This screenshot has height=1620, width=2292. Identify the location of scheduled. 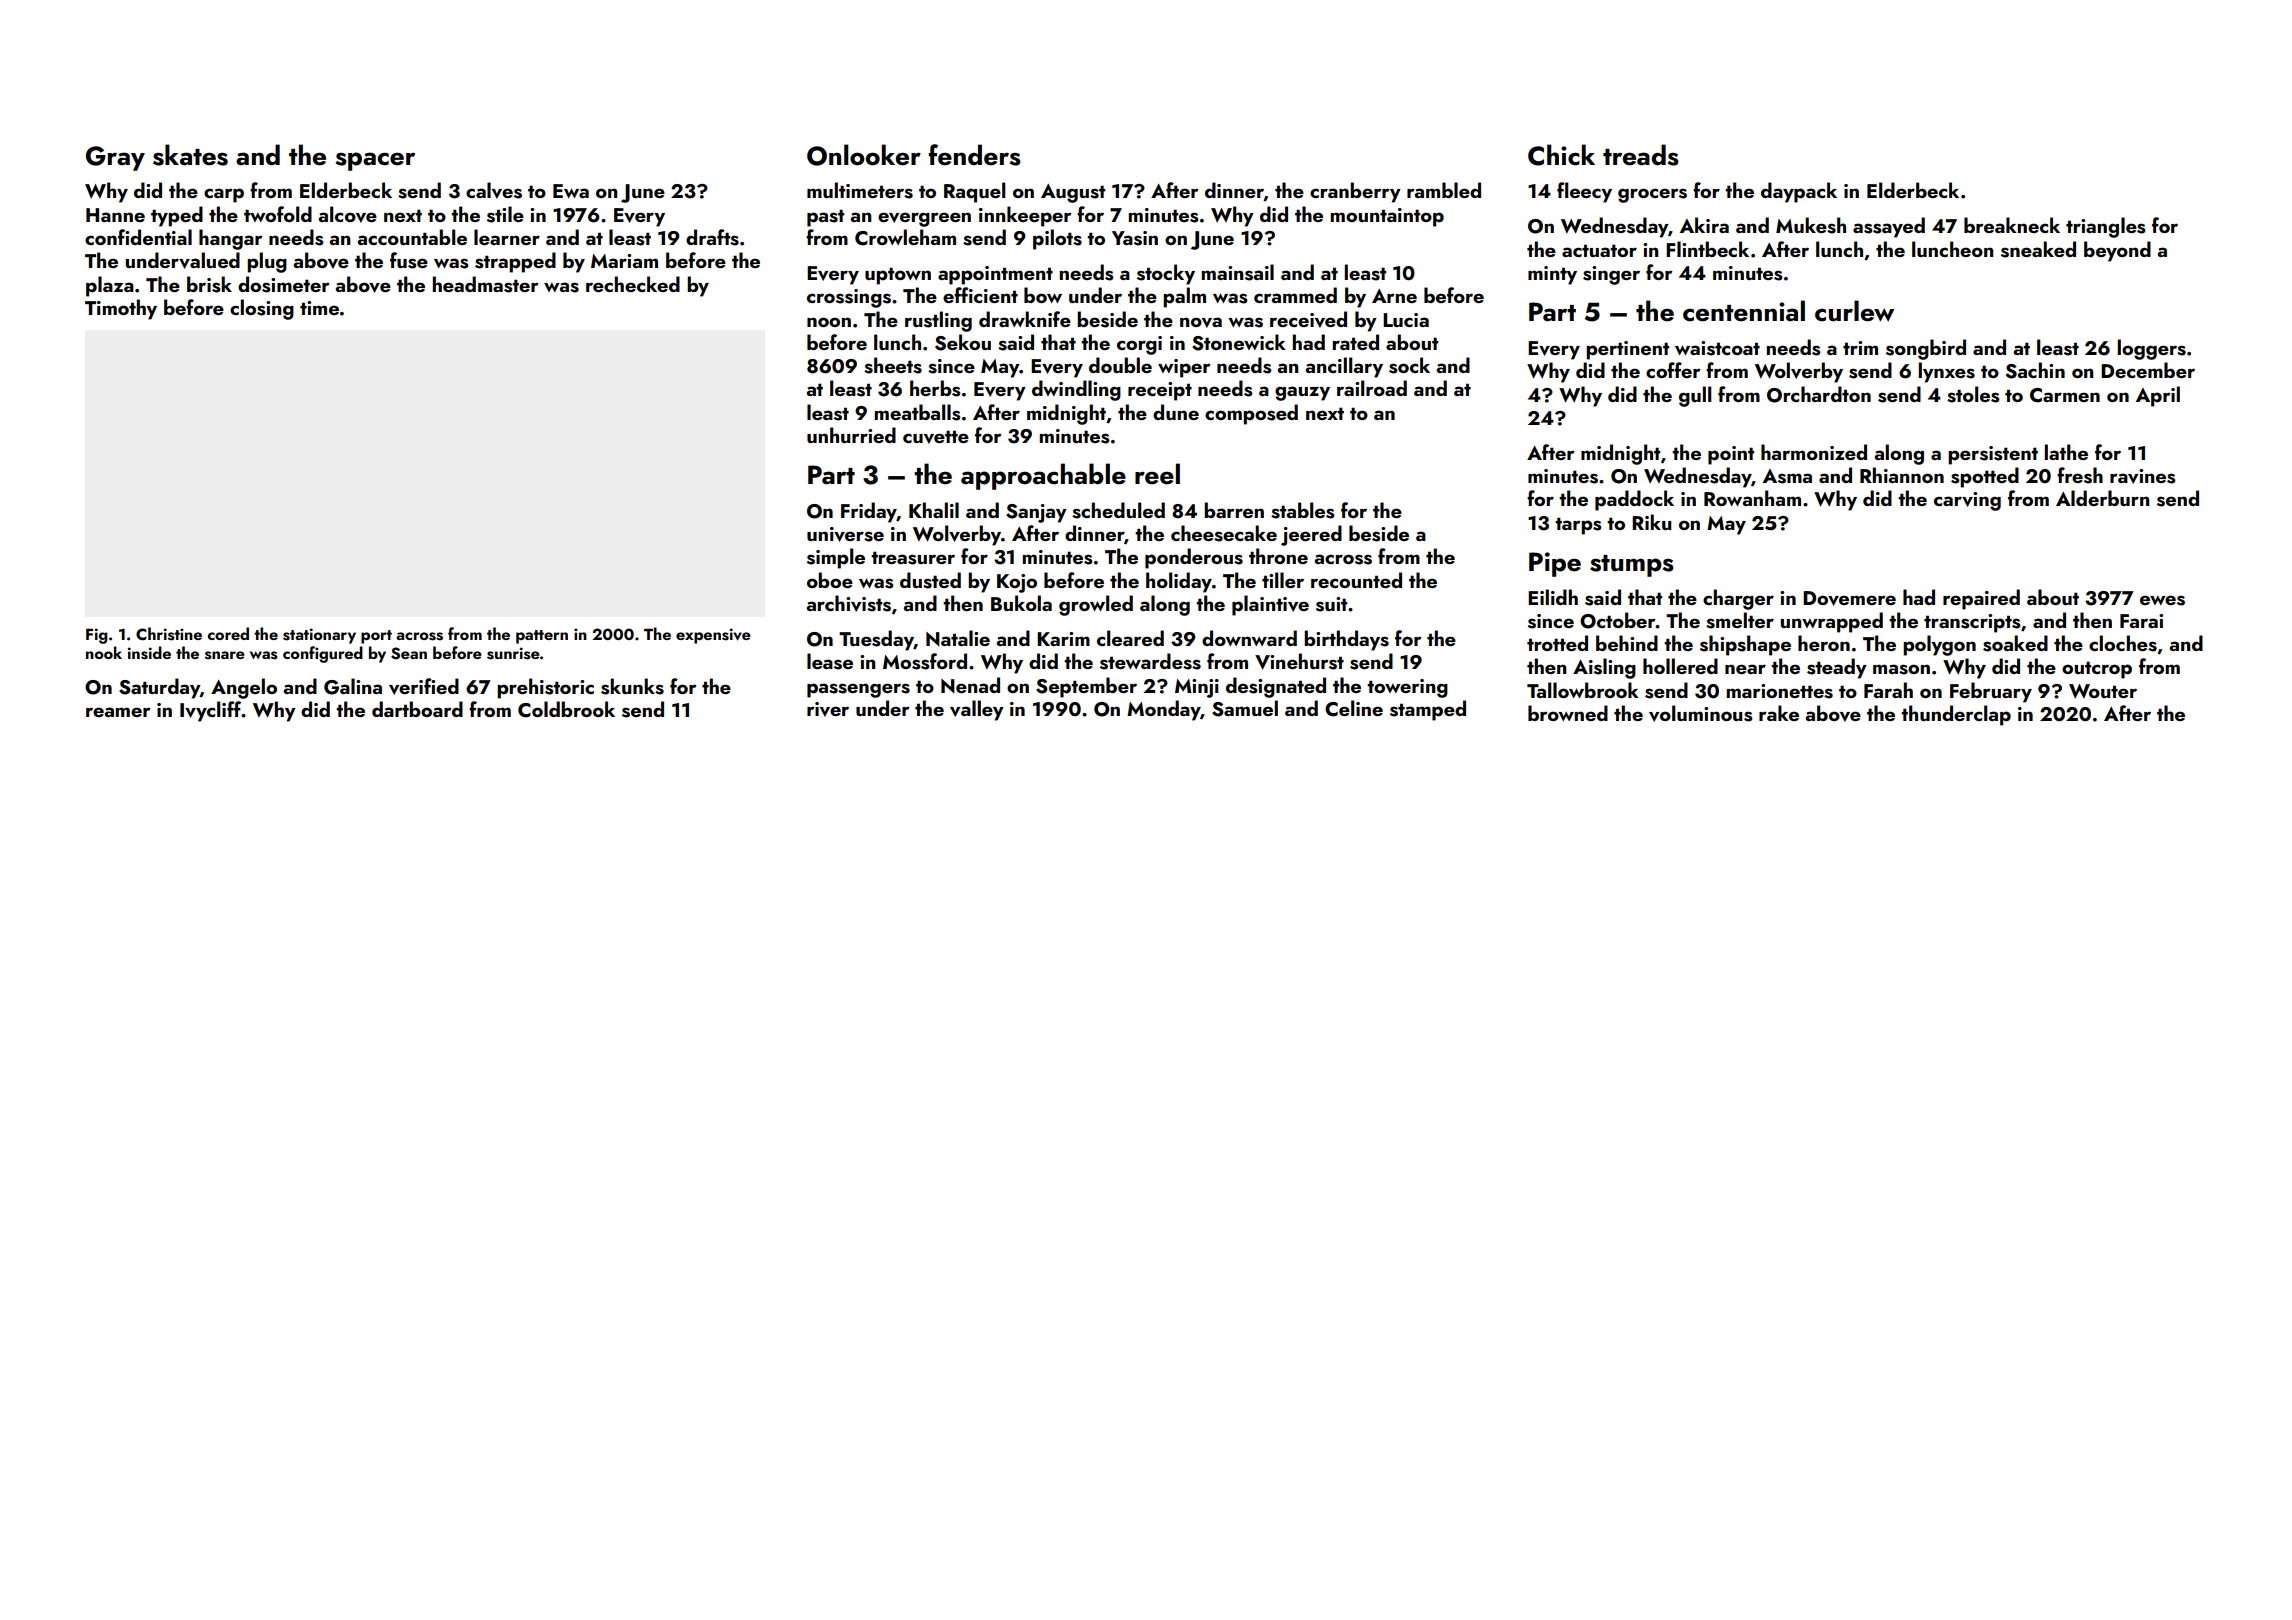
(1118, 510).
